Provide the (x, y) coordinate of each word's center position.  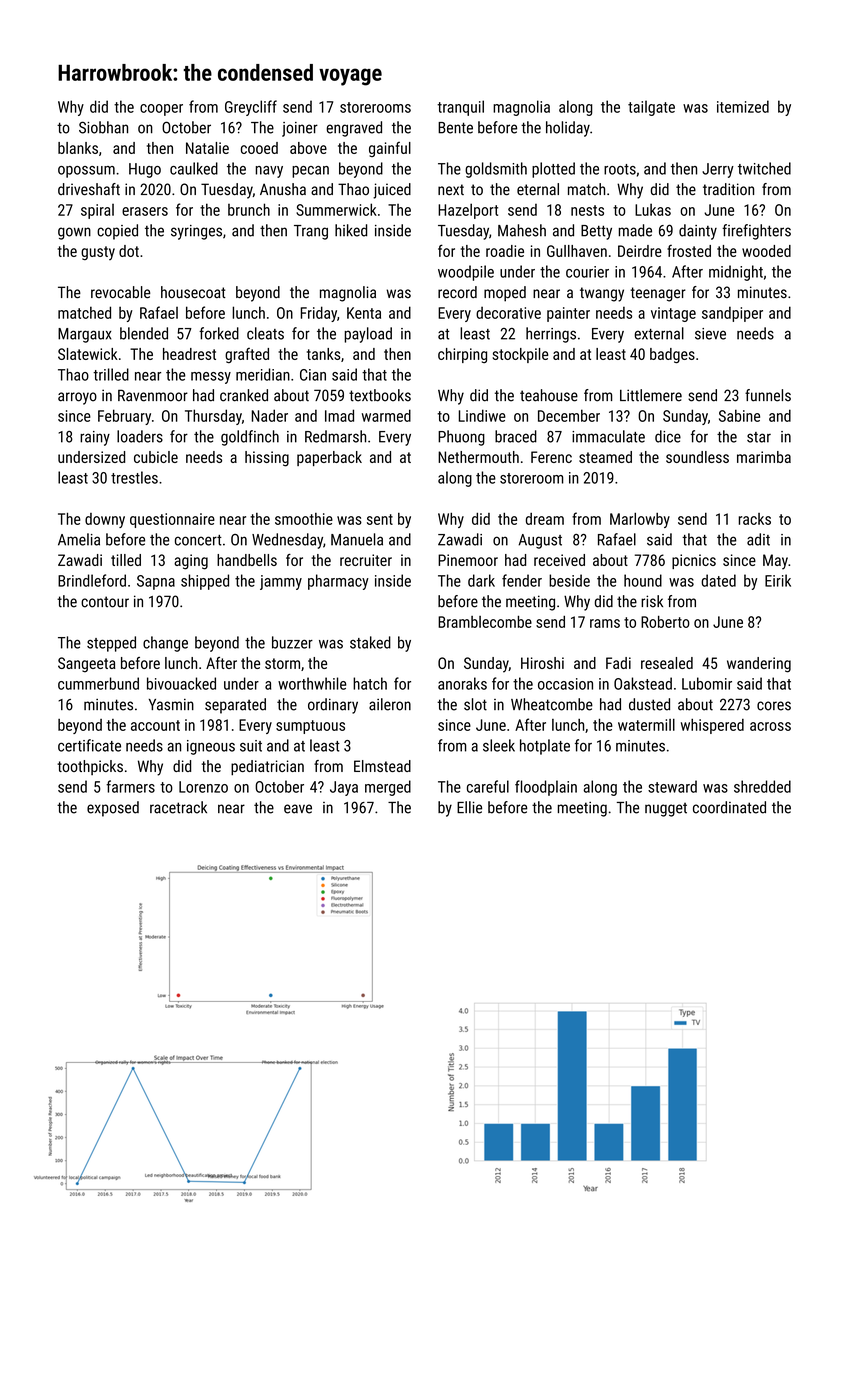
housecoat (193, 292)
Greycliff (251, 108)
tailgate (651, 108)
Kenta (364, 313)
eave (298, 809)
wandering (759, 665)
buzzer (292, 642)
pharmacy (338, 582)
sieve (710, 334)
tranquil (460, 108)
